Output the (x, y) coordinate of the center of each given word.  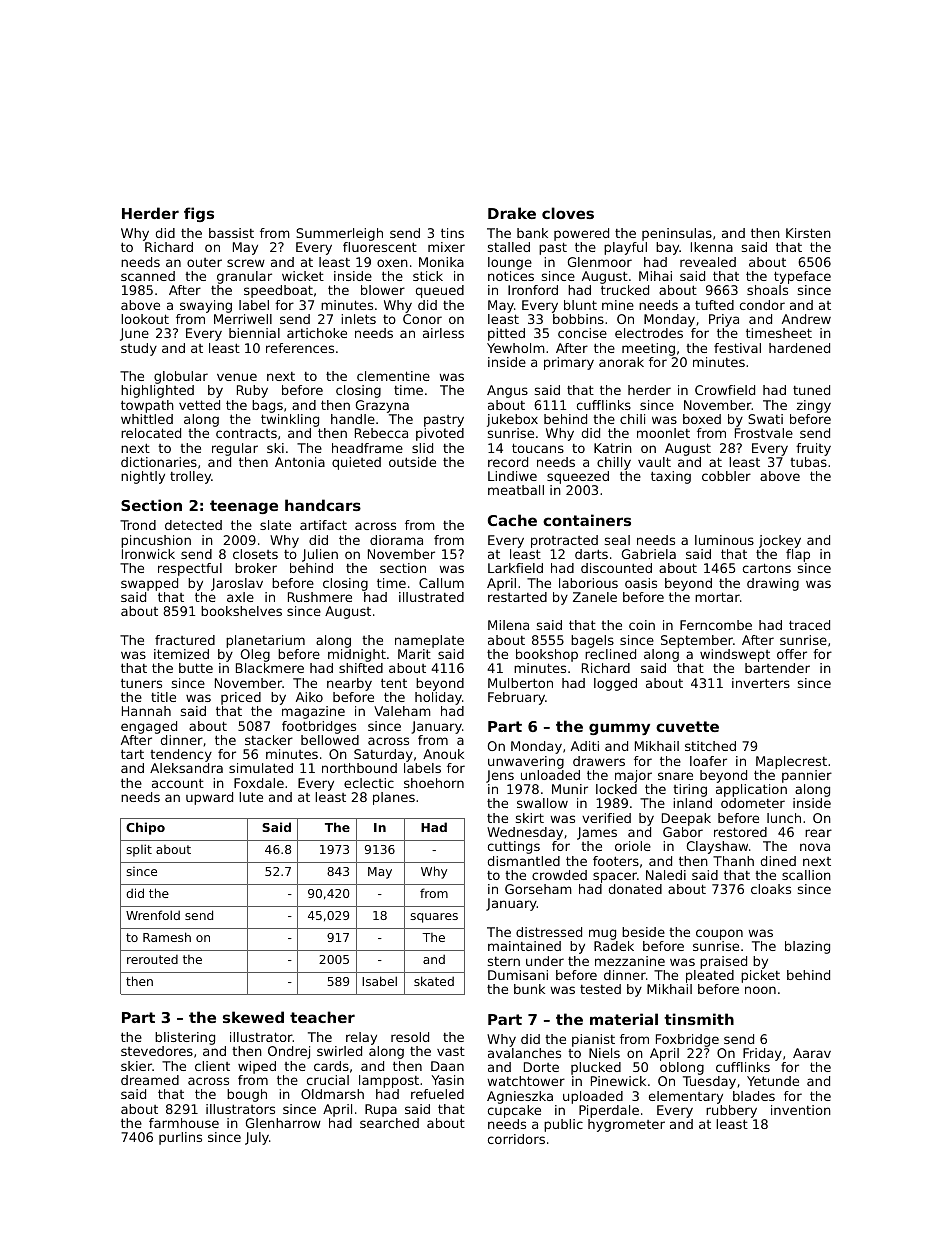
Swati (765, 419)
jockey (780, 541)
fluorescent (380, 247)
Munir (570, 789)
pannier (807, 776)
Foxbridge (687, 1040)
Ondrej (289, 1052)
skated (434, 981)
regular (235, 449)
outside (412, 462)
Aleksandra (186, 768)
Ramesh (167, 937)
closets (255, 554)
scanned (148, 276)
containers (587, 520)
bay (668, 248)
